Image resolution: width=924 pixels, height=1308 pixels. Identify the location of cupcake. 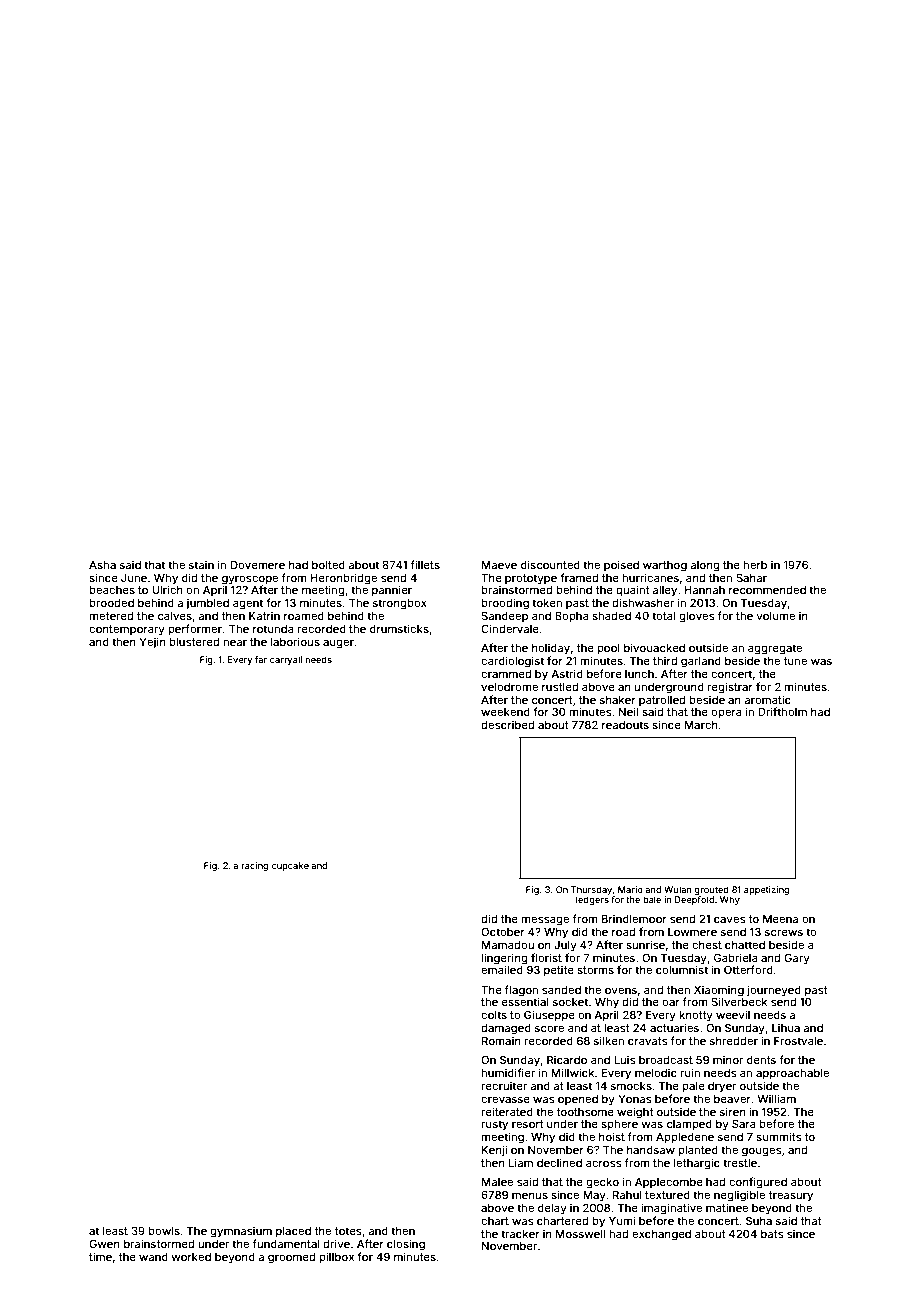
(290, 866).
